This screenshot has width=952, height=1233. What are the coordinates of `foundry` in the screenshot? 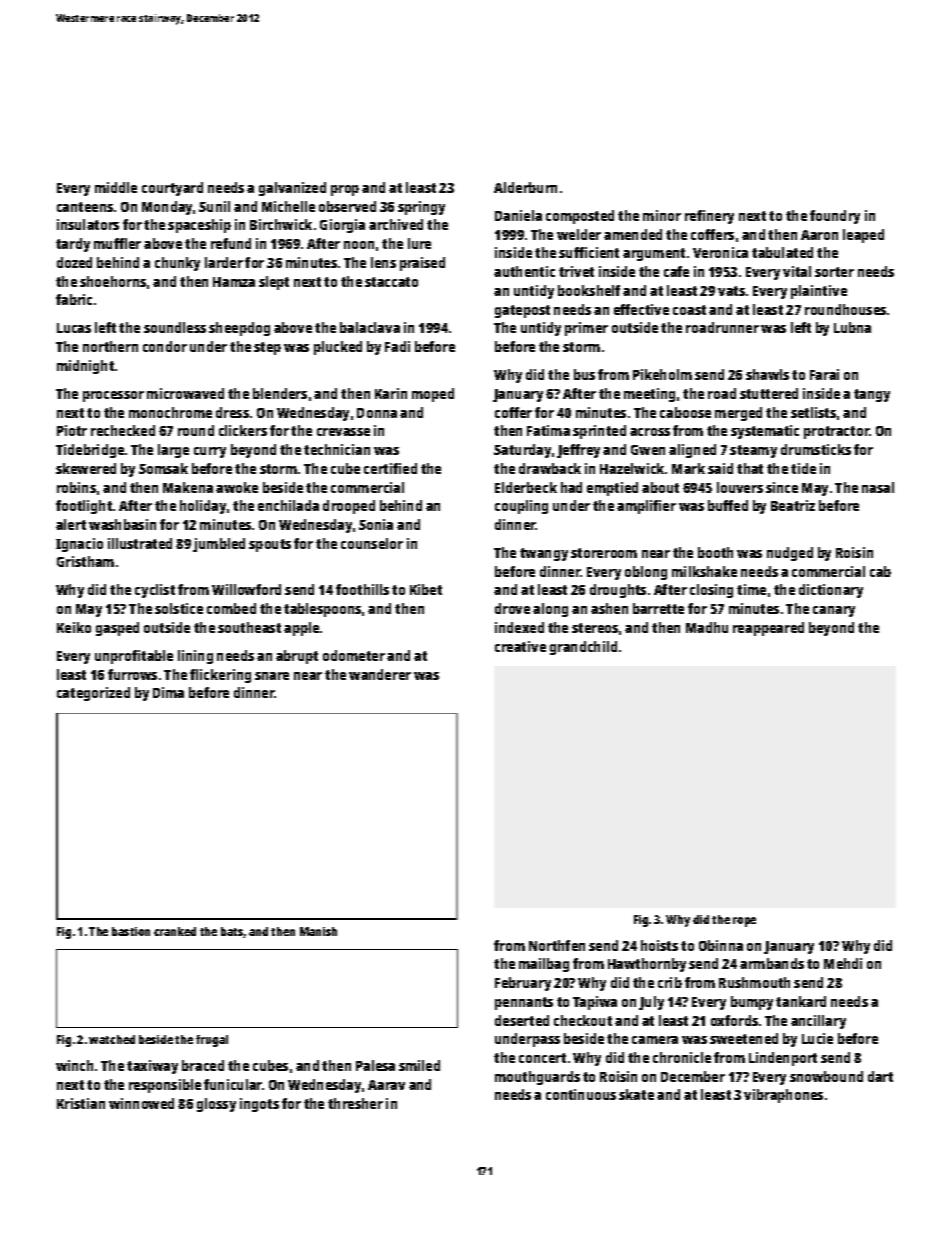 It's located at (835, 217).
